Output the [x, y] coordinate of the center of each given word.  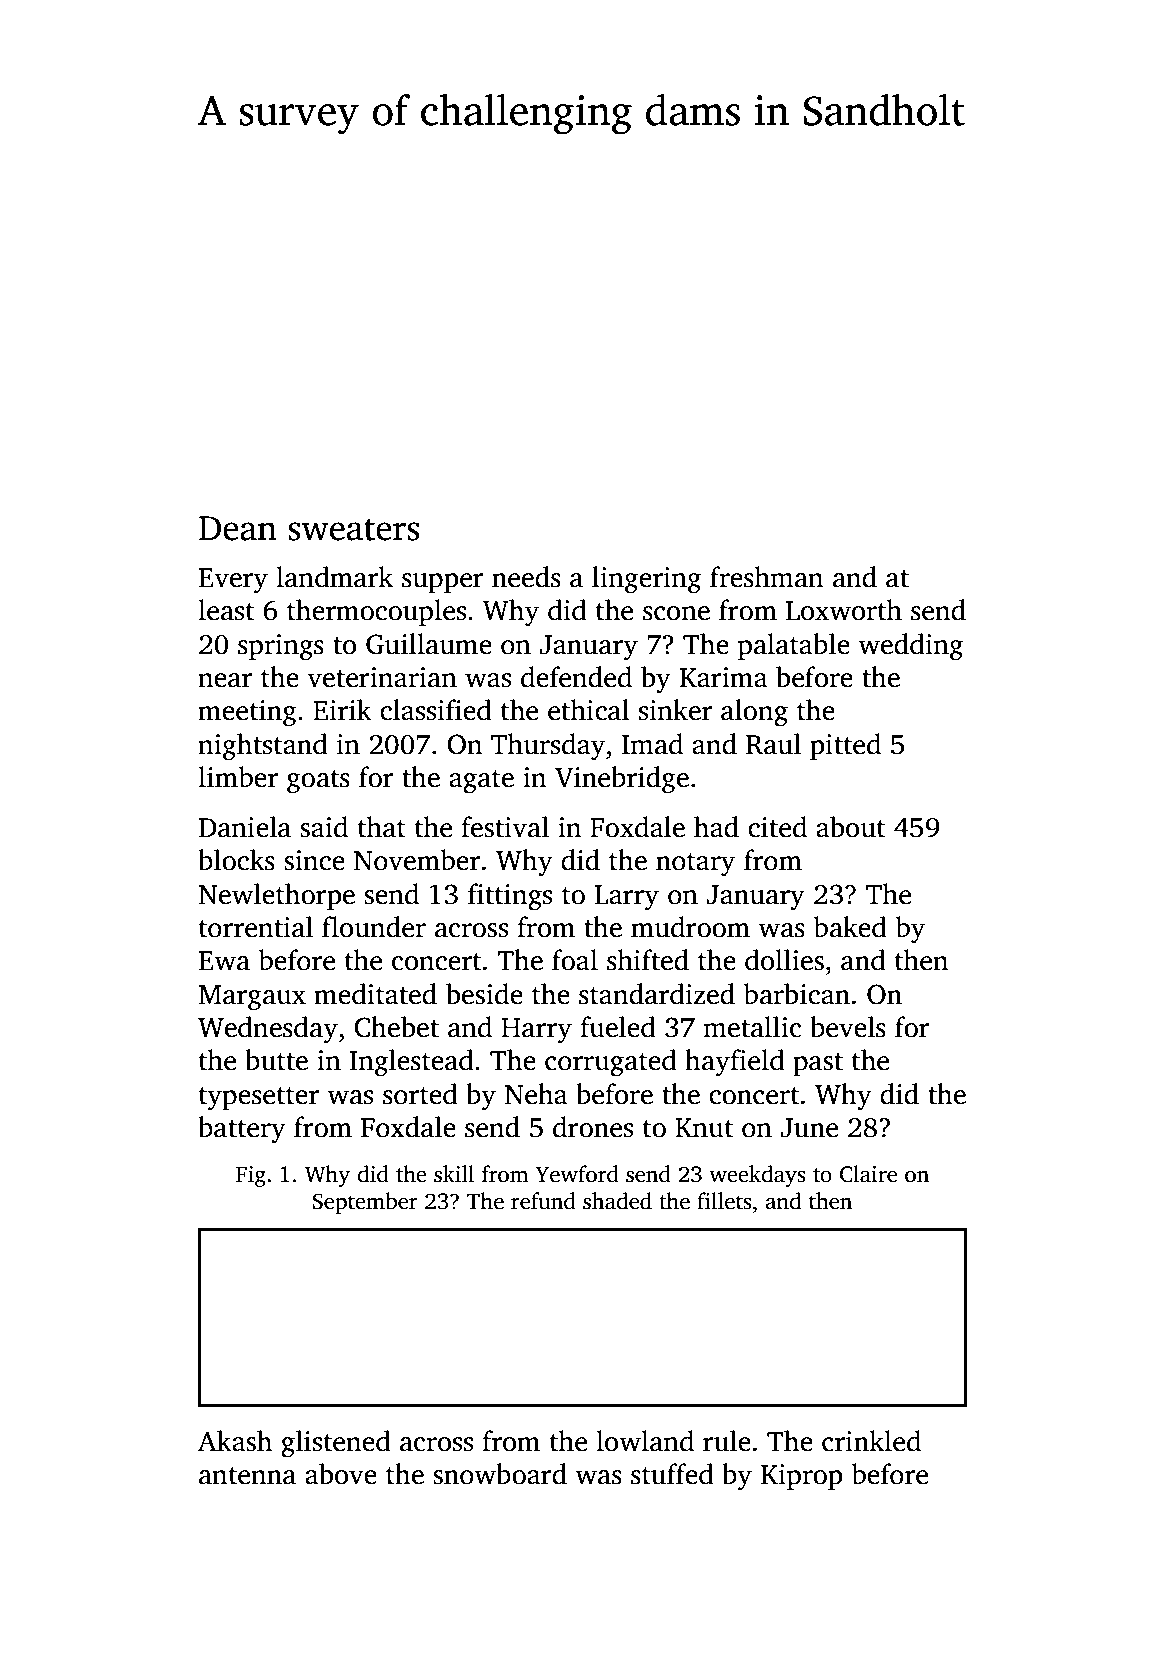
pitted [845, 746]
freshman [767, 577]
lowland [645, 1441]
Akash [235, 1441]
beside [484, 994]
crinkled [871, 1441]
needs [526, 577]
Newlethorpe [276, 896]
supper [443, 583]
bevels [848, 1027]
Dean [238, 528]
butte [276, 1060]
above [341, 1474]
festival [505, 827]
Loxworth [844, 610]
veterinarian [382, 677]
